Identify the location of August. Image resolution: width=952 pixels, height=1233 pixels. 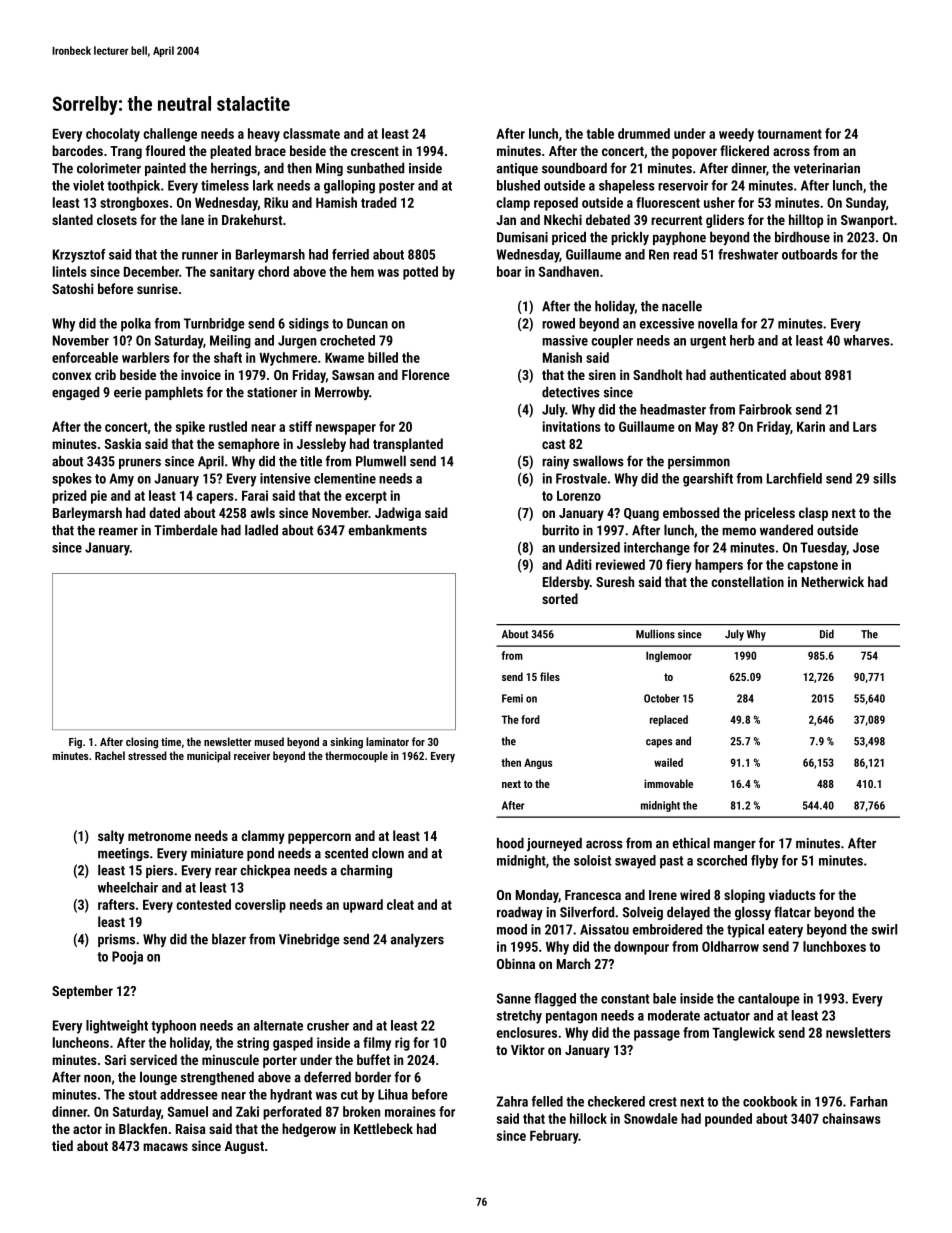
(244, 1147).
